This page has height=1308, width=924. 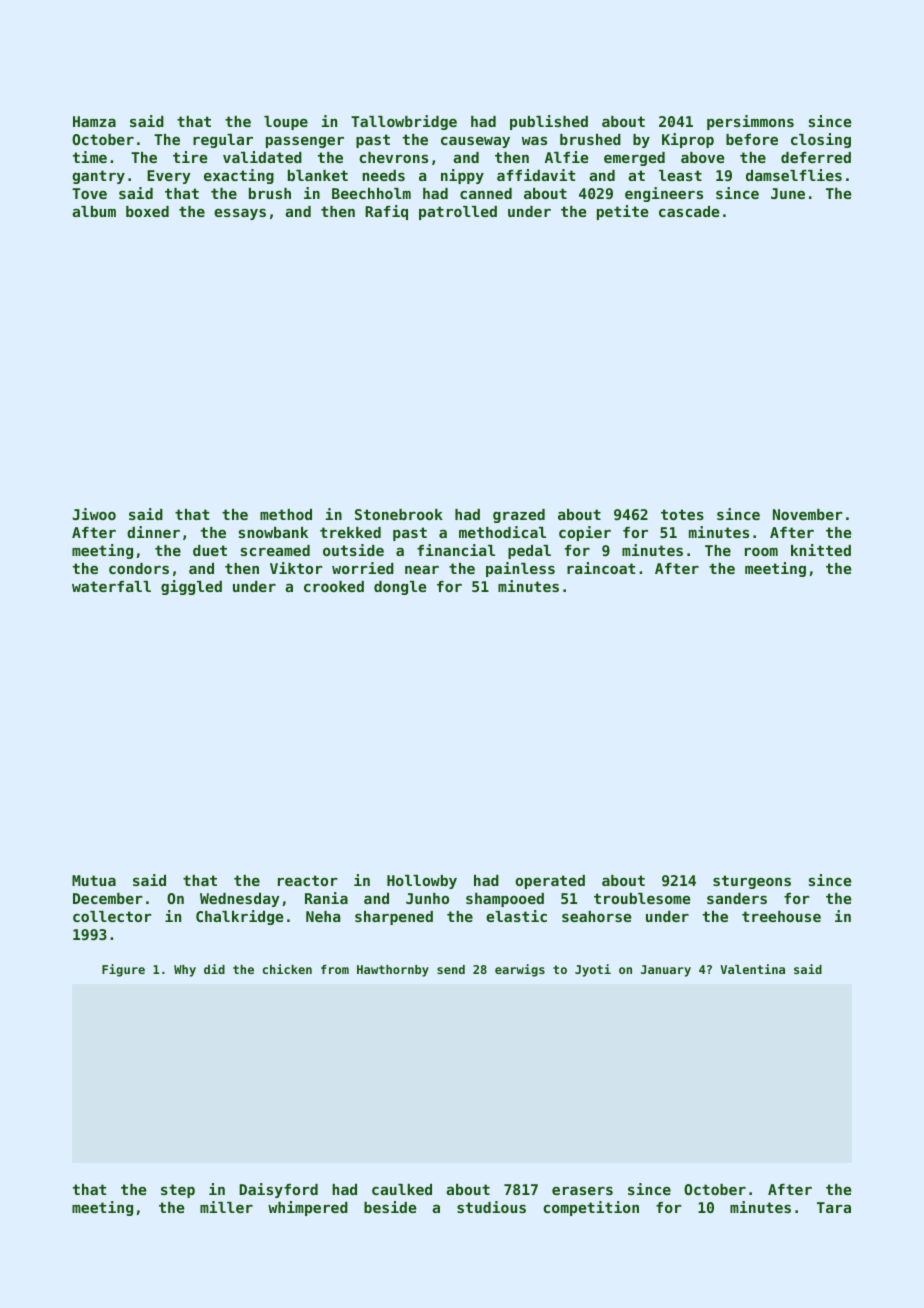 I want to click on send, so click(x=451, y=969).
